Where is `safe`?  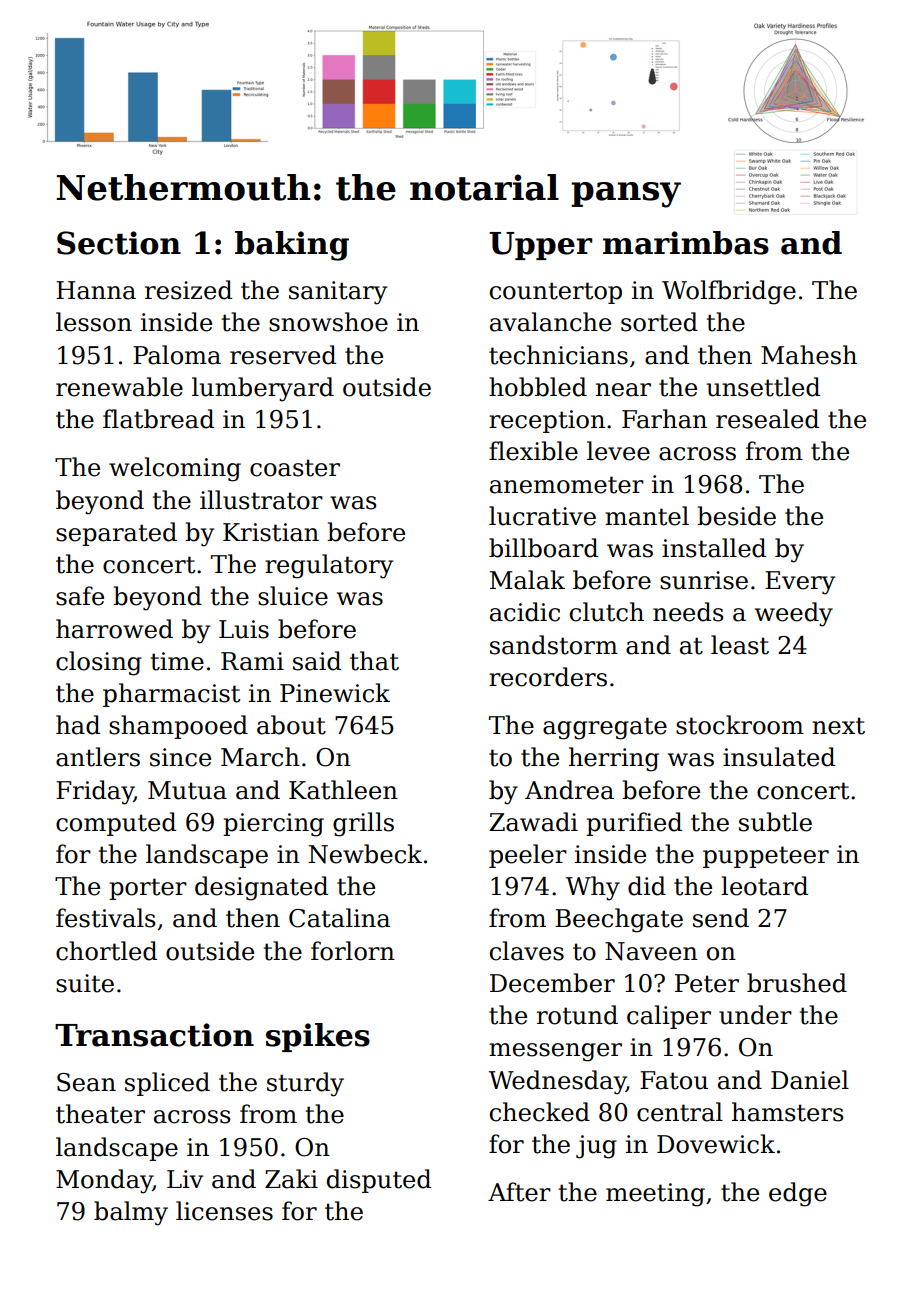 safe is located at coordinates (80, 596).
